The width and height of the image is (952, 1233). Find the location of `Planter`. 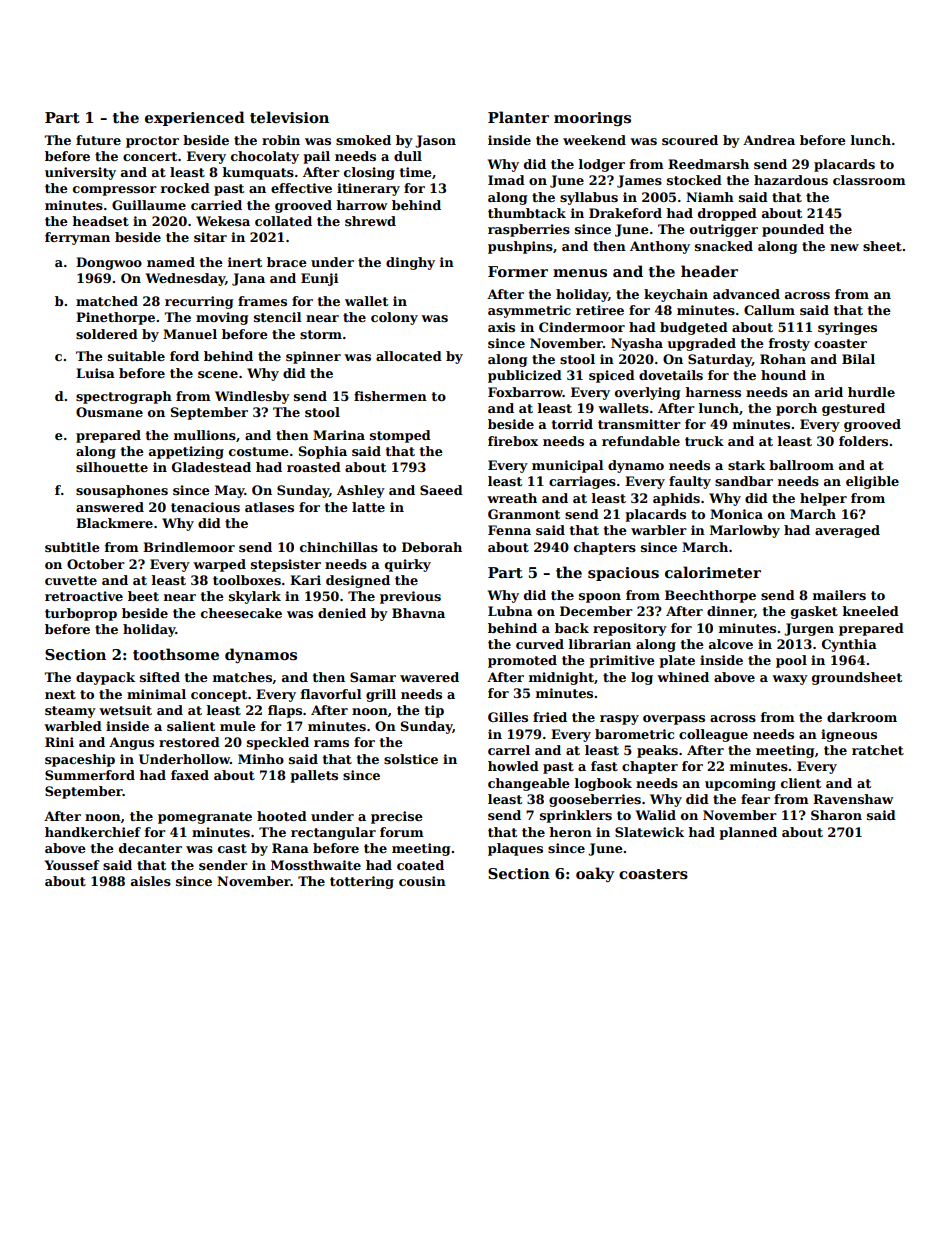

Planter is located at coordinates (518, 117).
